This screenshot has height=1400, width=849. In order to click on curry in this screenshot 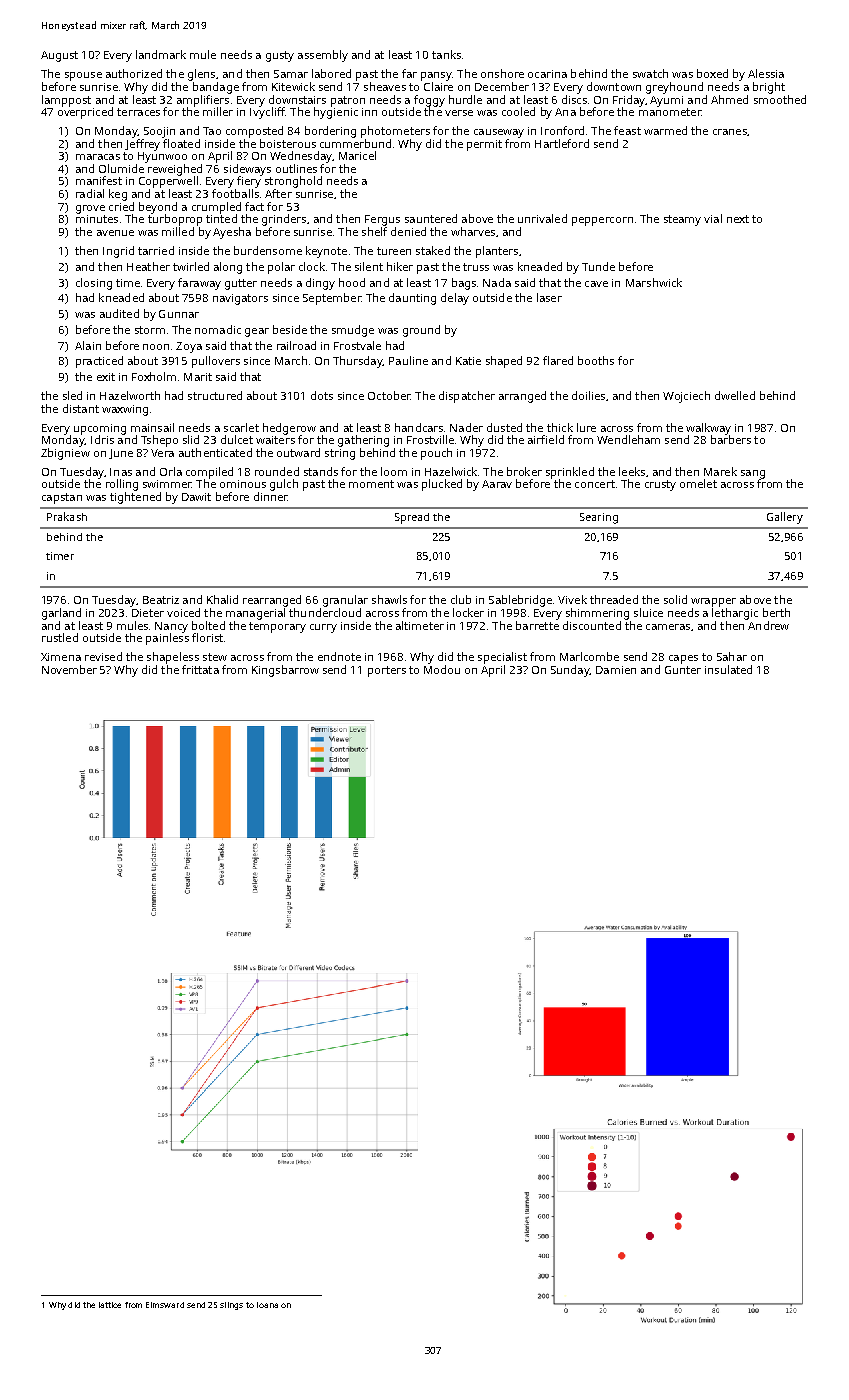, I will do `click(323, 628)`.
